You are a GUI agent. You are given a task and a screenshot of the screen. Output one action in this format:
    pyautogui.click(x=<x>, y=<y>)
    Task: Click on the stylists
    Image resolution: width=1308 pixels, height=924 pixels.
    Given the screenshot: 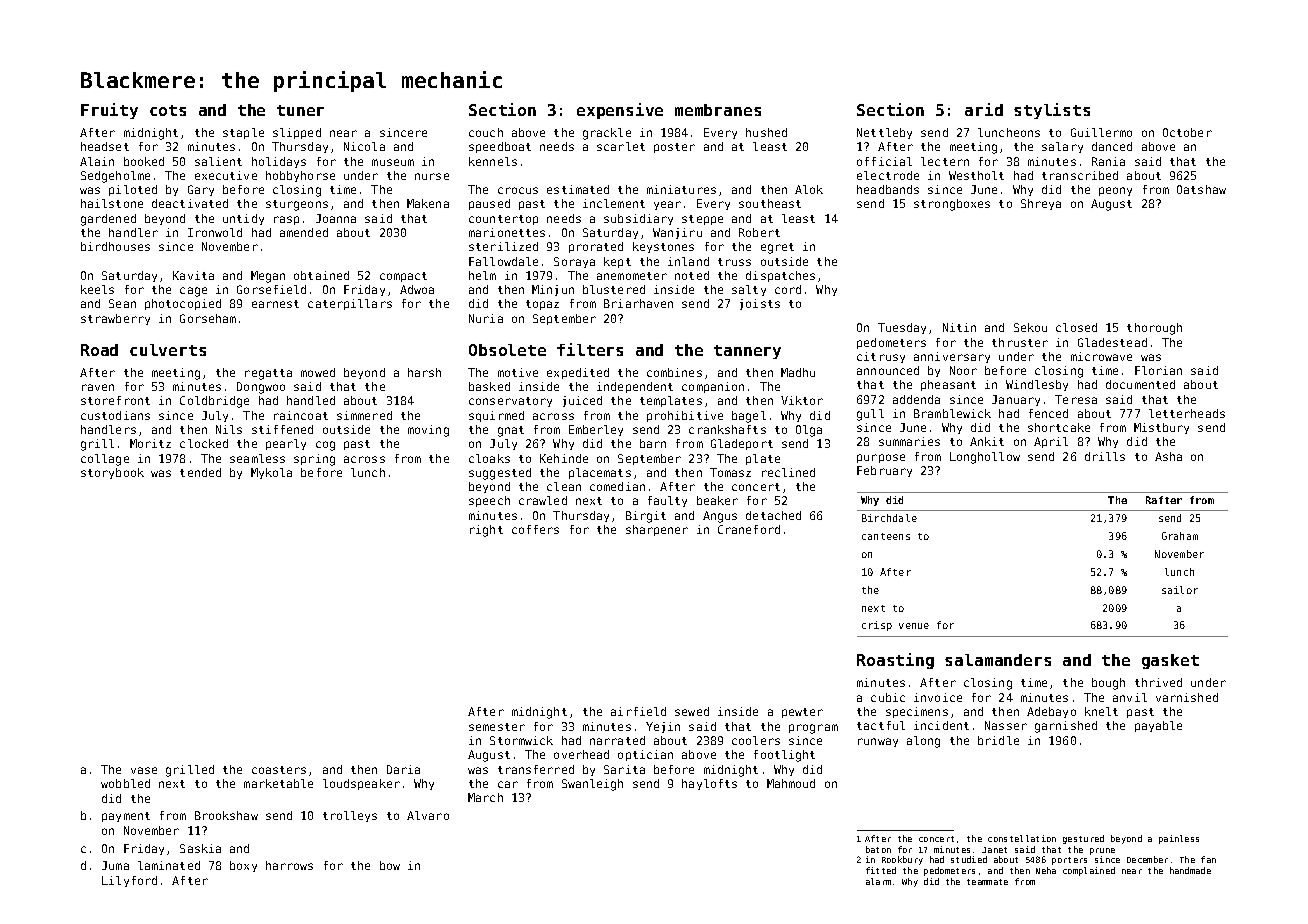 What is the action you would take?
    pyautogui.click(x=1052, y=111)
